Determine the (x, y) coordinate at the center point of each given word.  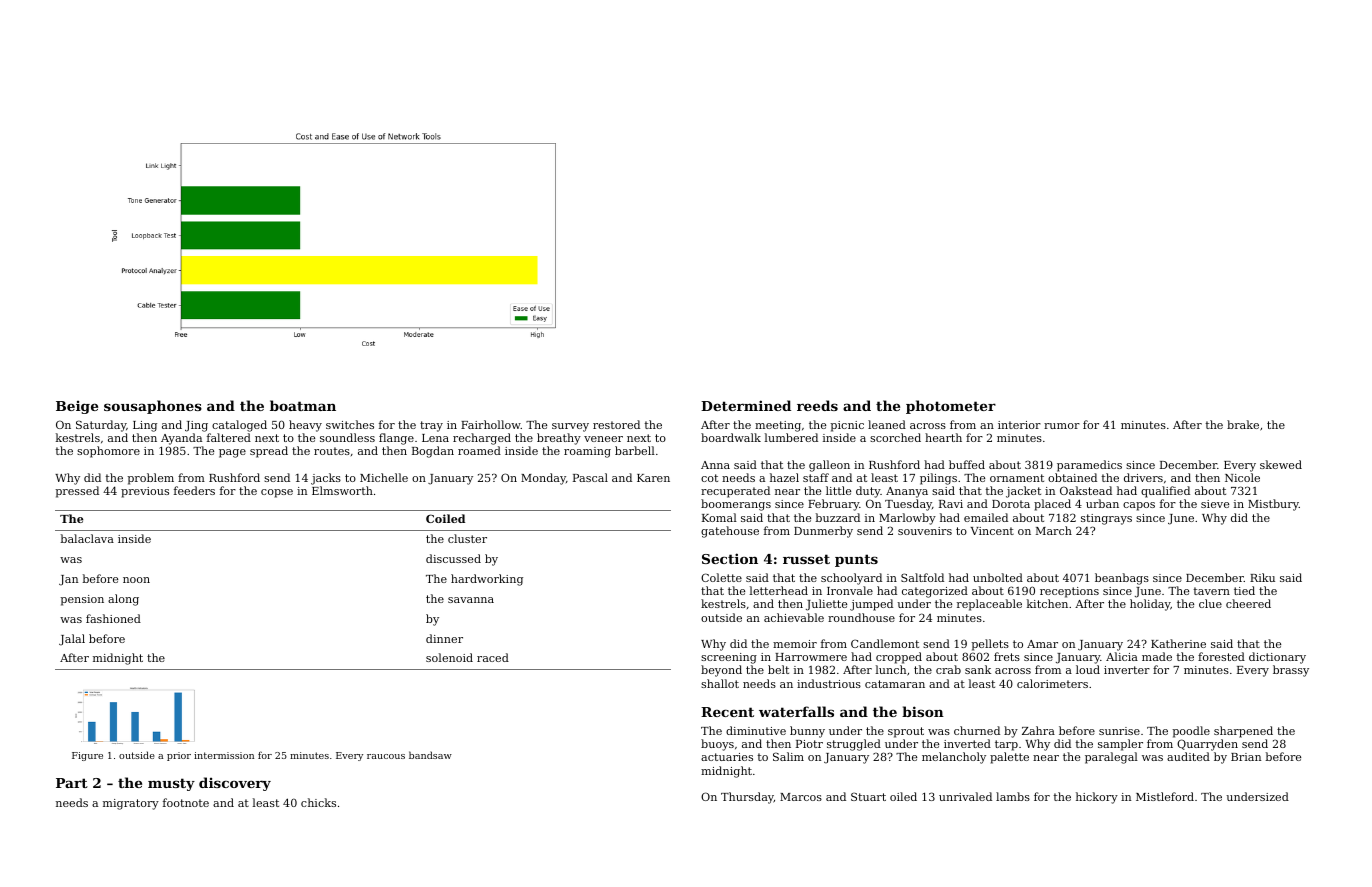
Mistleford (1165, 796)
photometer (951, 407)
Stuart (868, 796)
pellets (990, 645)
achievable (794, 617)
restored (616, 424)
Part (72, 783)
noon (136, 580)
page (232, 453)
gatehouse (730, 532)
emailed (986, 517)
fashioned (113, 618)
